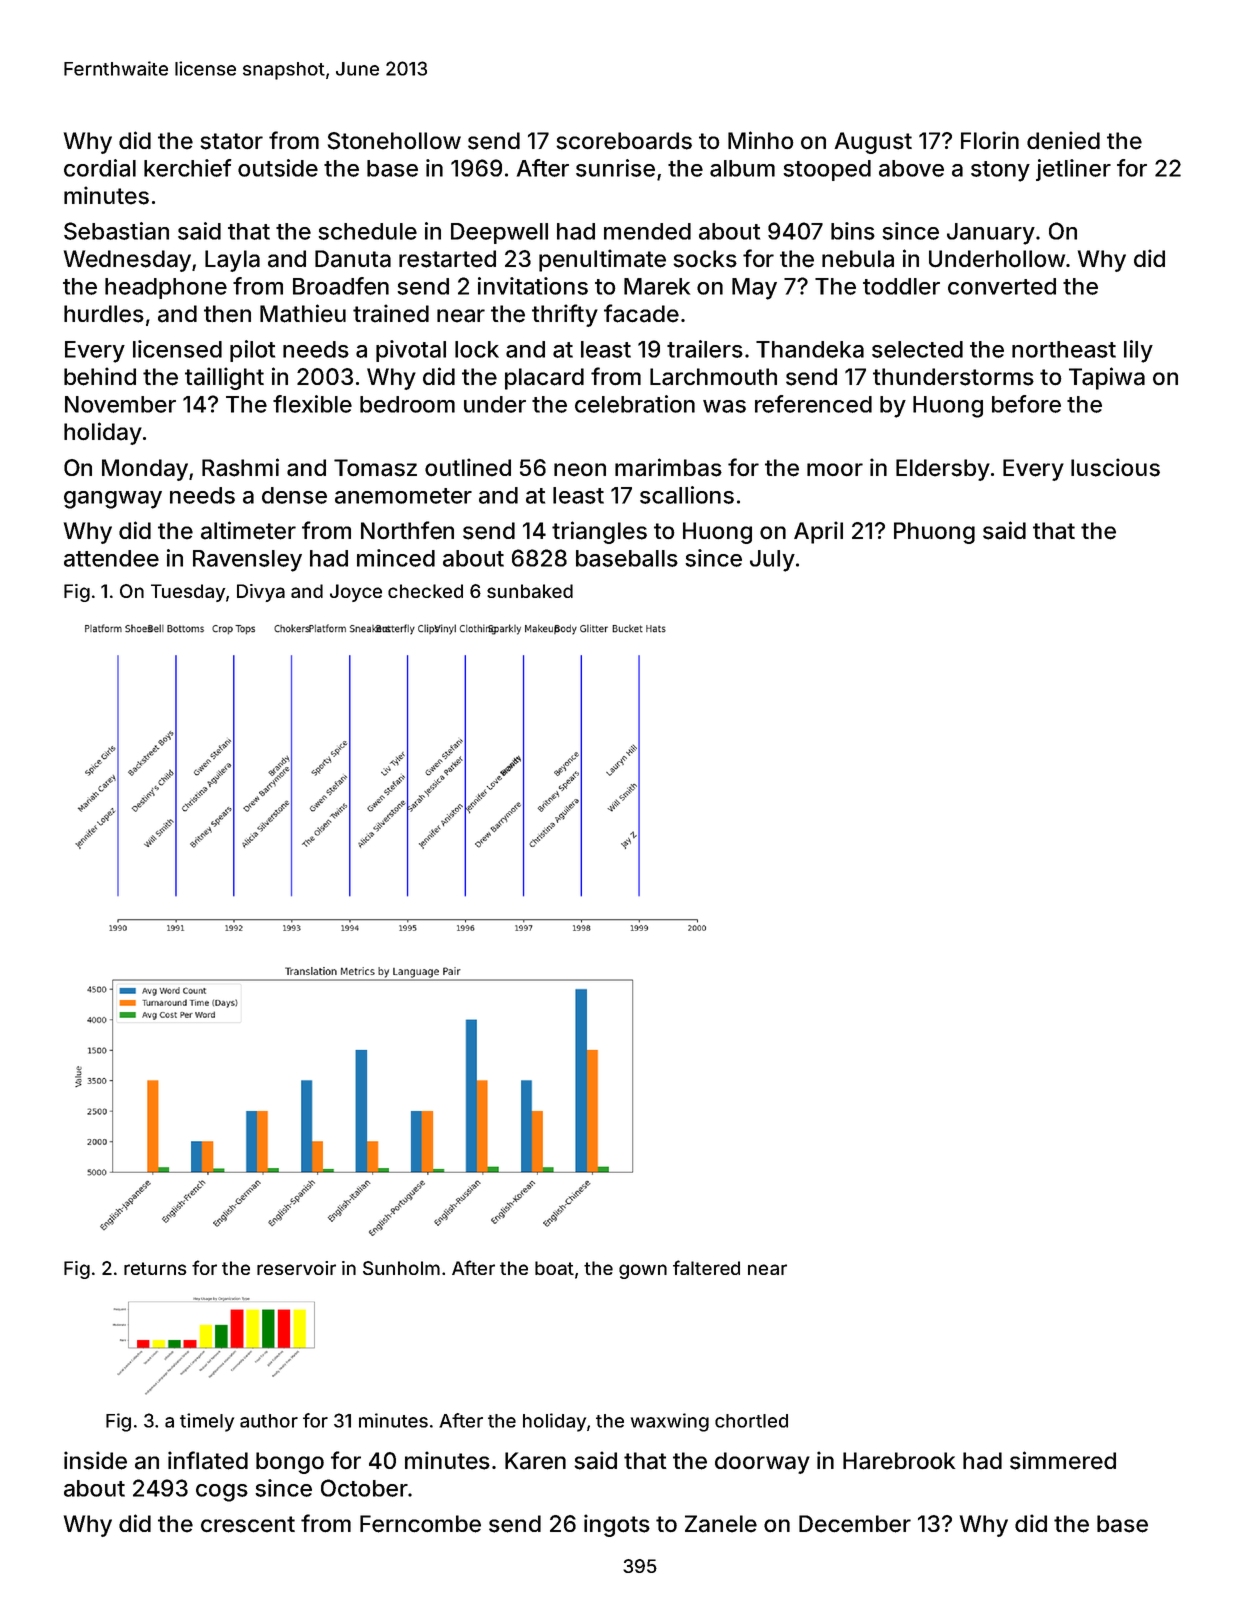  Describe the element at coordinates (100, 168) in the image. I see `cordial` at that location.
